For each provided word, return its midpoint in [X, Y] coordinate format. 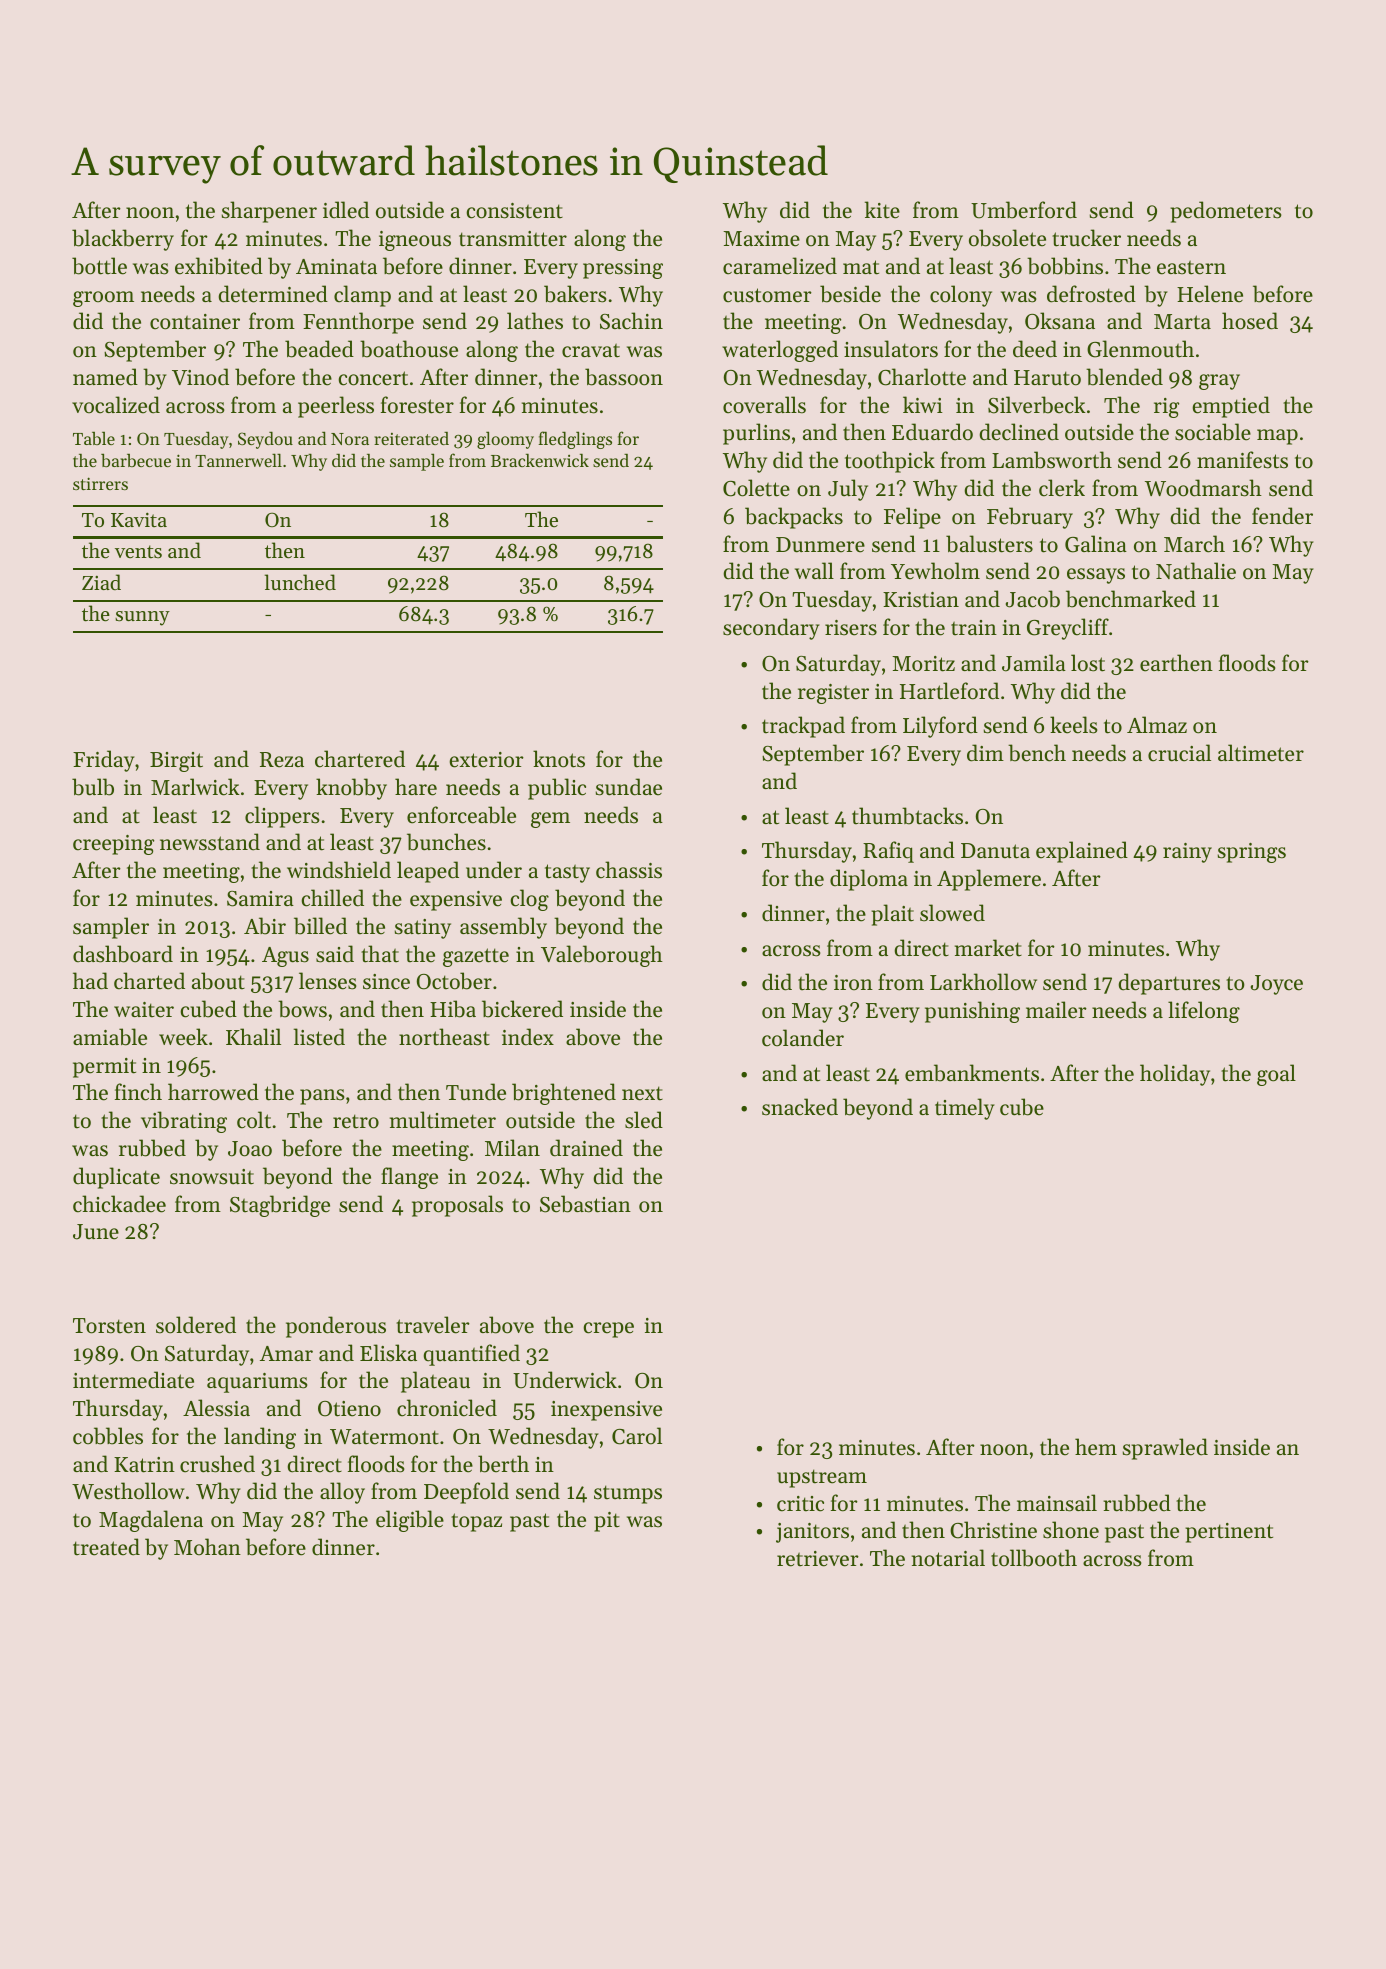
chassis [629, 870]
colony [961, 296]
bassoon [624, 377]
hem [1096, 1447]
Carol [637, 1436]
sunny [142, 618]
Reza [282, 760]
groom [103, 299]
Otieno [349, 1409]
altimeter [1261, 753]
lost [1088, 663]
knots [559, 759]
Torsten [109, 1326]
